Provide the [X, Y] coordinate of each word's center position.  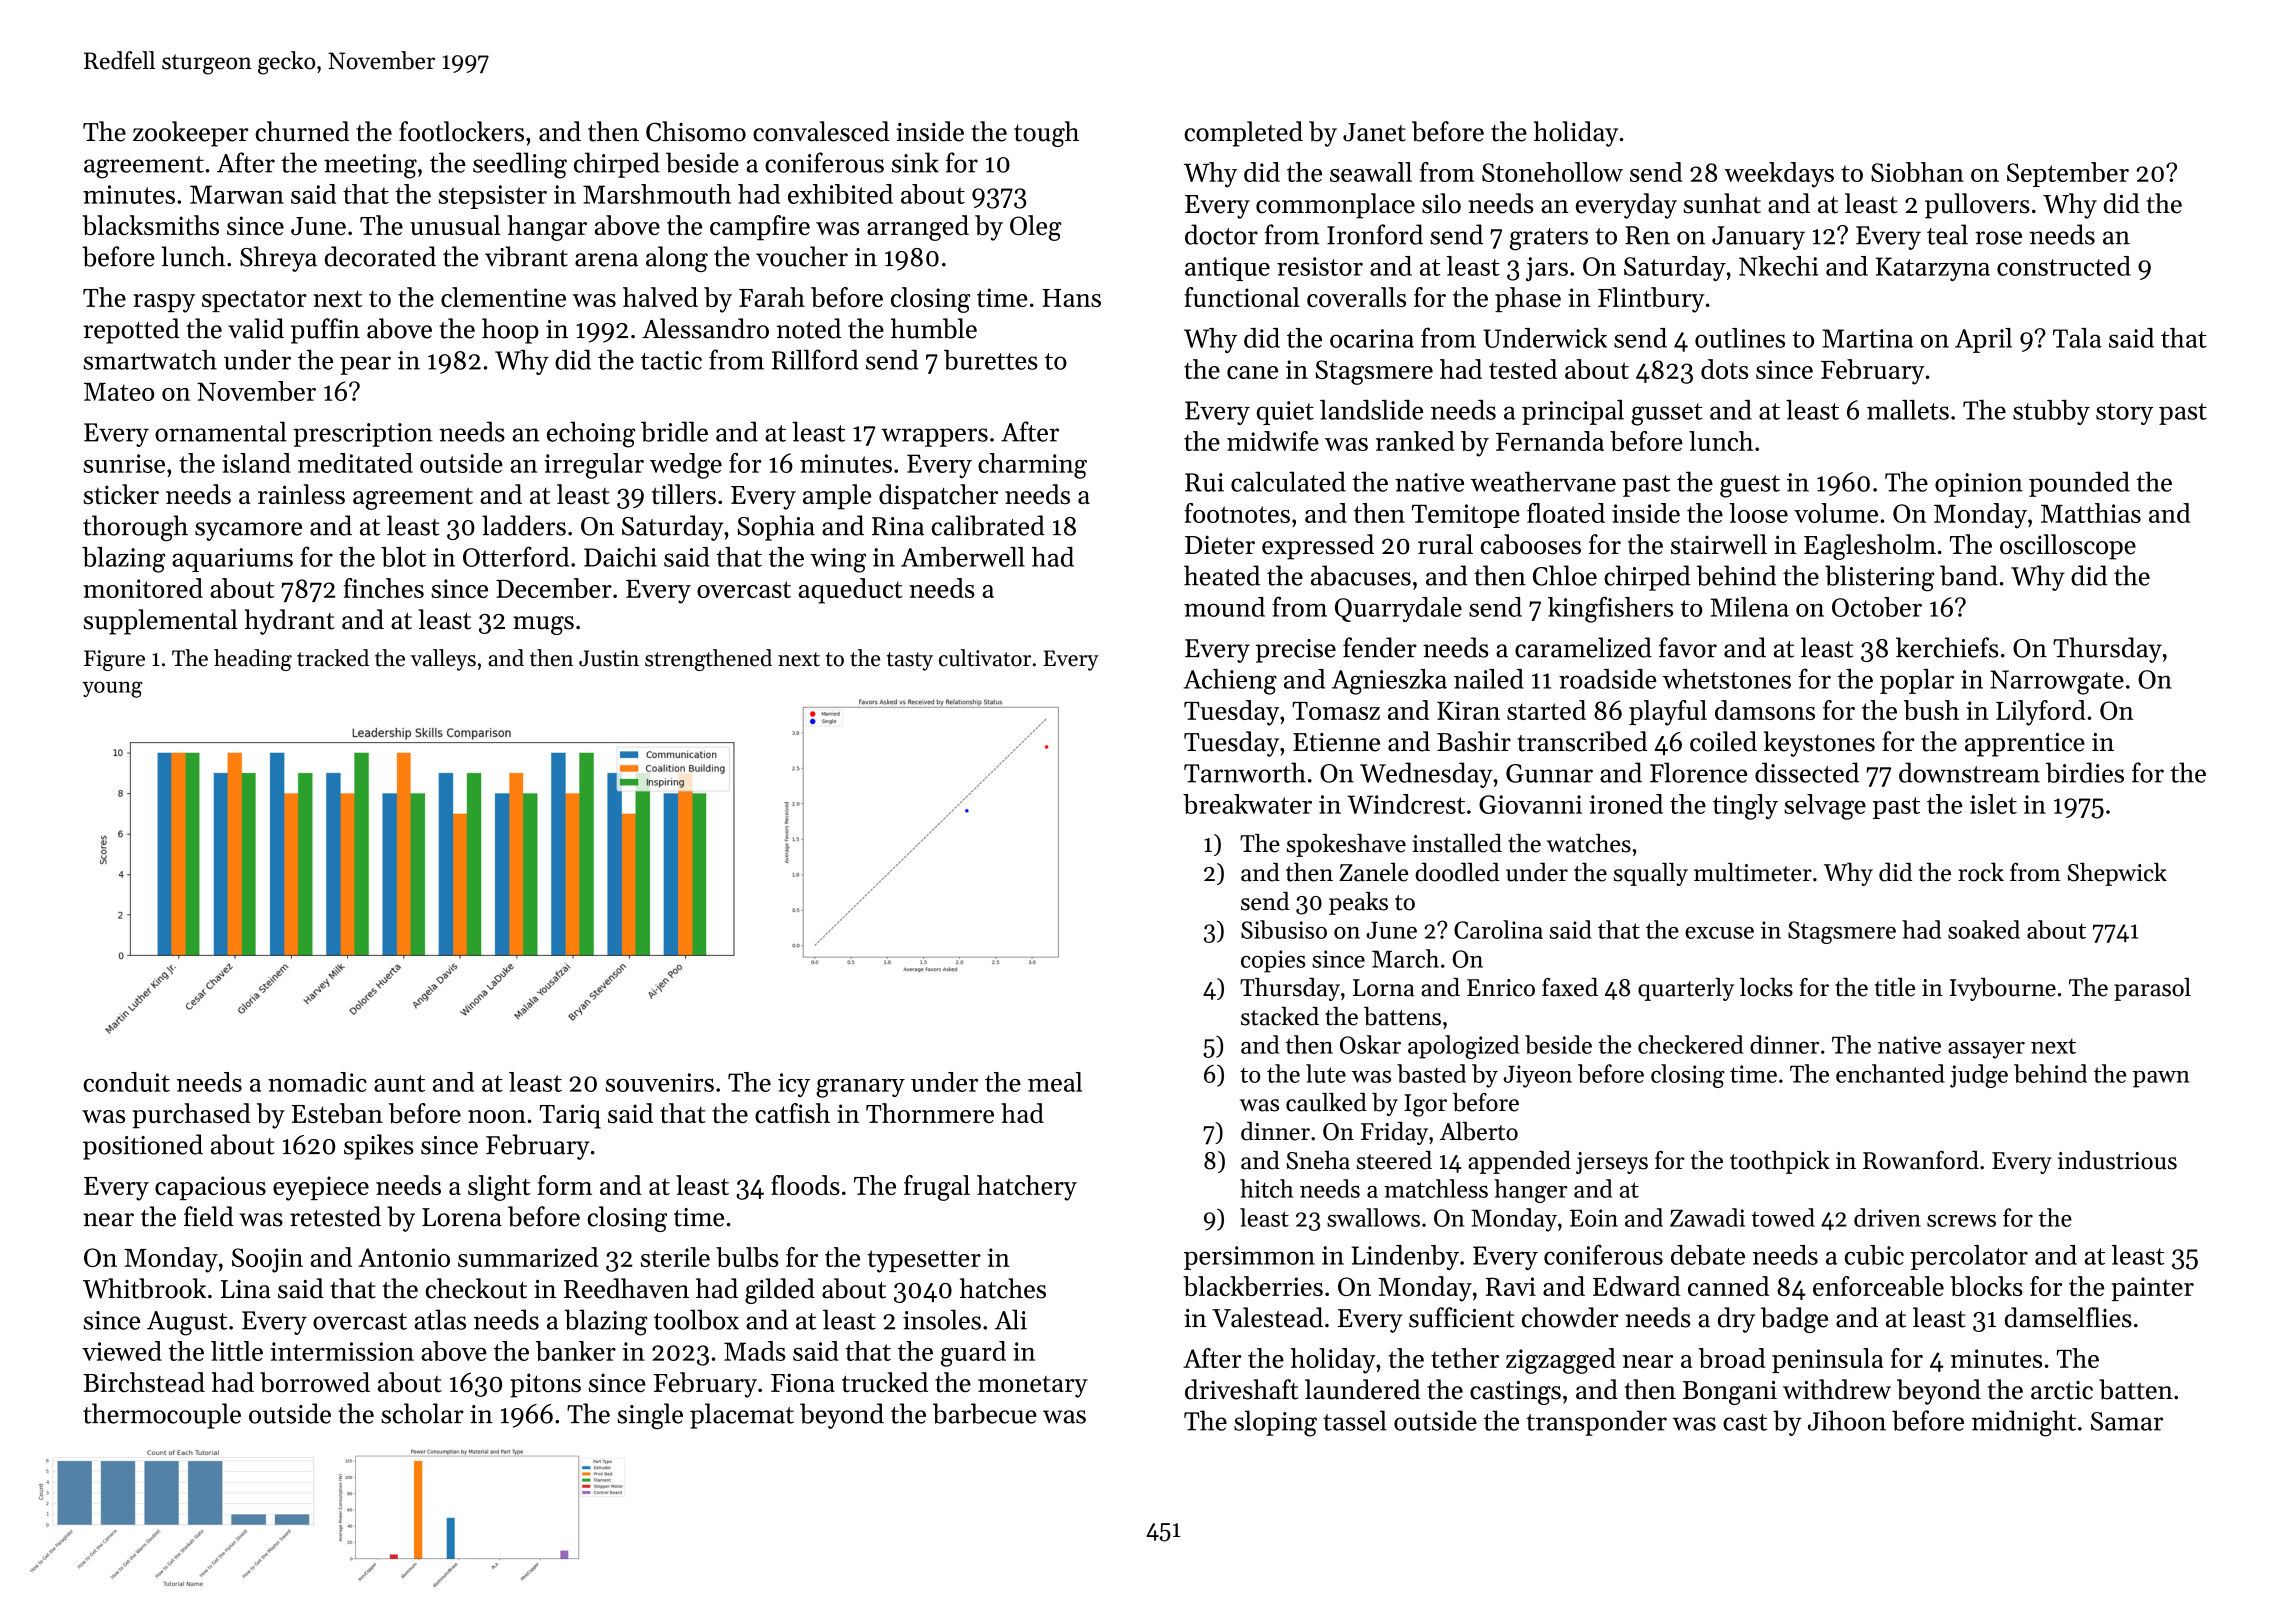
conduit [126, 1082]
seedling [520, 165]
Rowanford [1921, 1160]
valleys [443, 660]
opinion [1979, 485]
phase [1528, 299]
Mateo [119, 392]
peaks [1358, 903]
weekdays [1779, 175]
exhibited [840, 194]
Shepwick [2117, 874]
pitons [545, 1385]
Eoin [1594, 1218]
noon [497, 1116]
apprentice [2025, 745]
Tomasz [1336, 711]
